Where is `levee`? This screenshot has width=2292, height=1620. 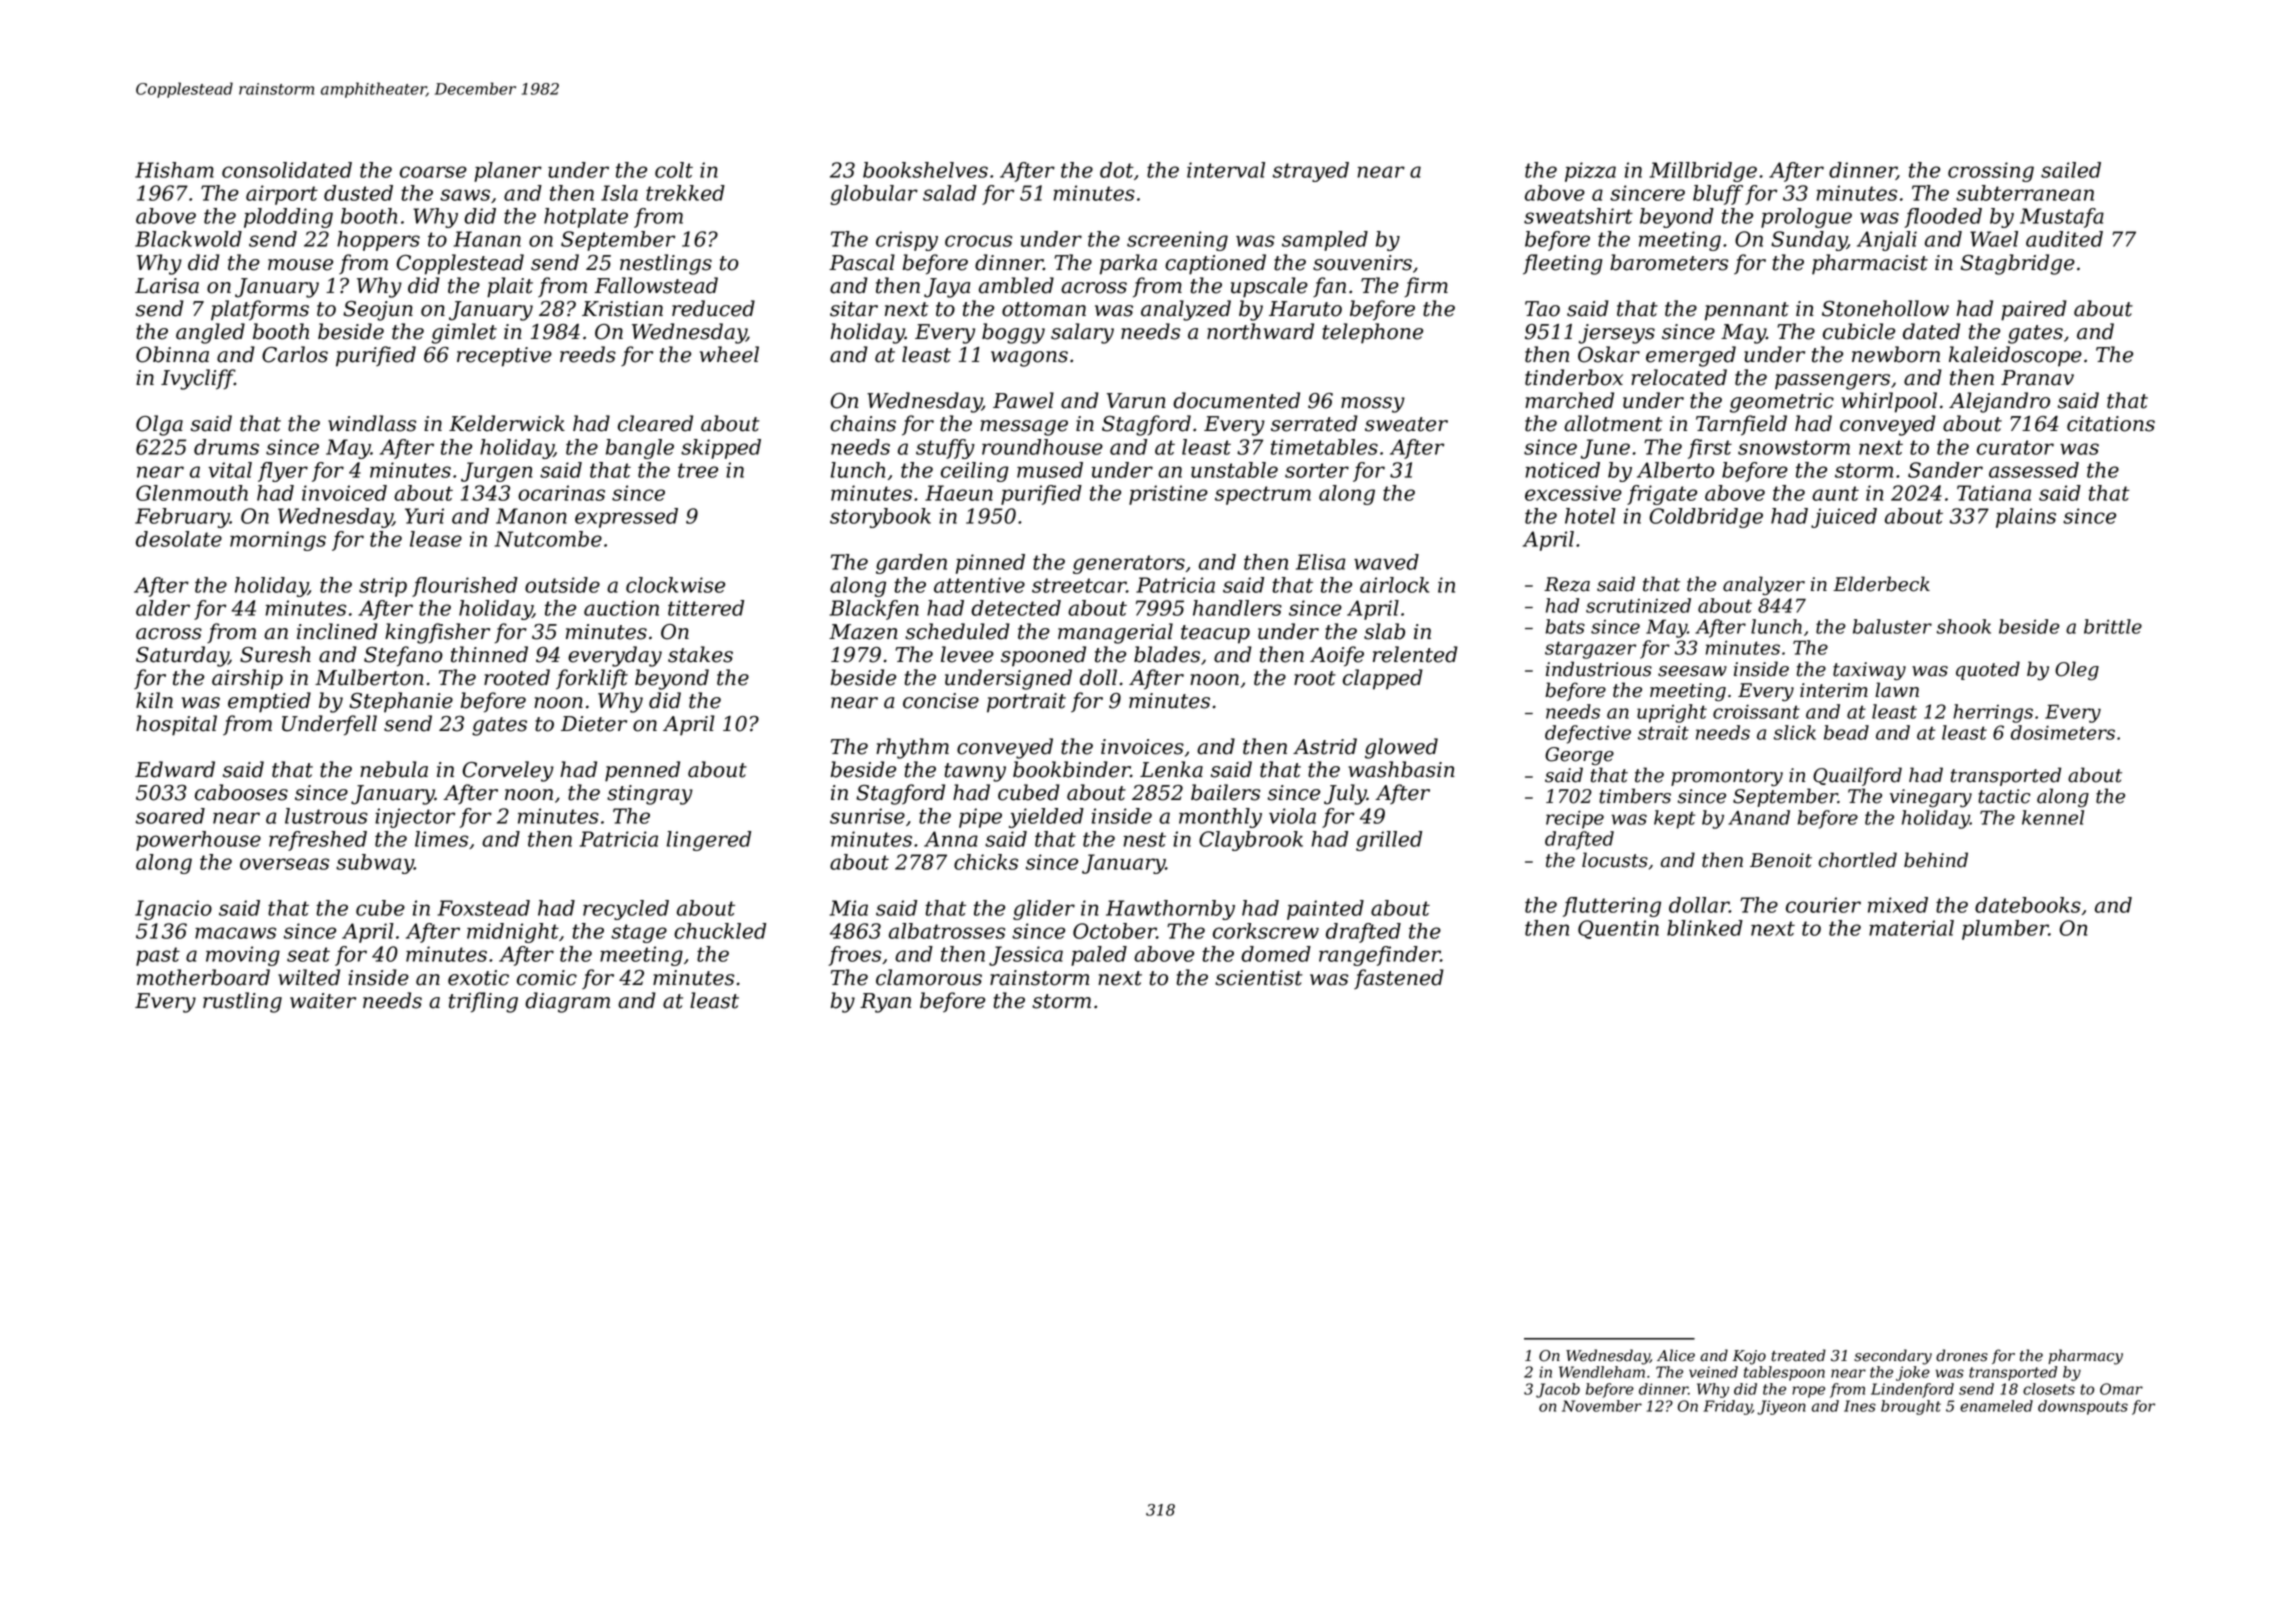 levee is located at coordinates (967, 654).
